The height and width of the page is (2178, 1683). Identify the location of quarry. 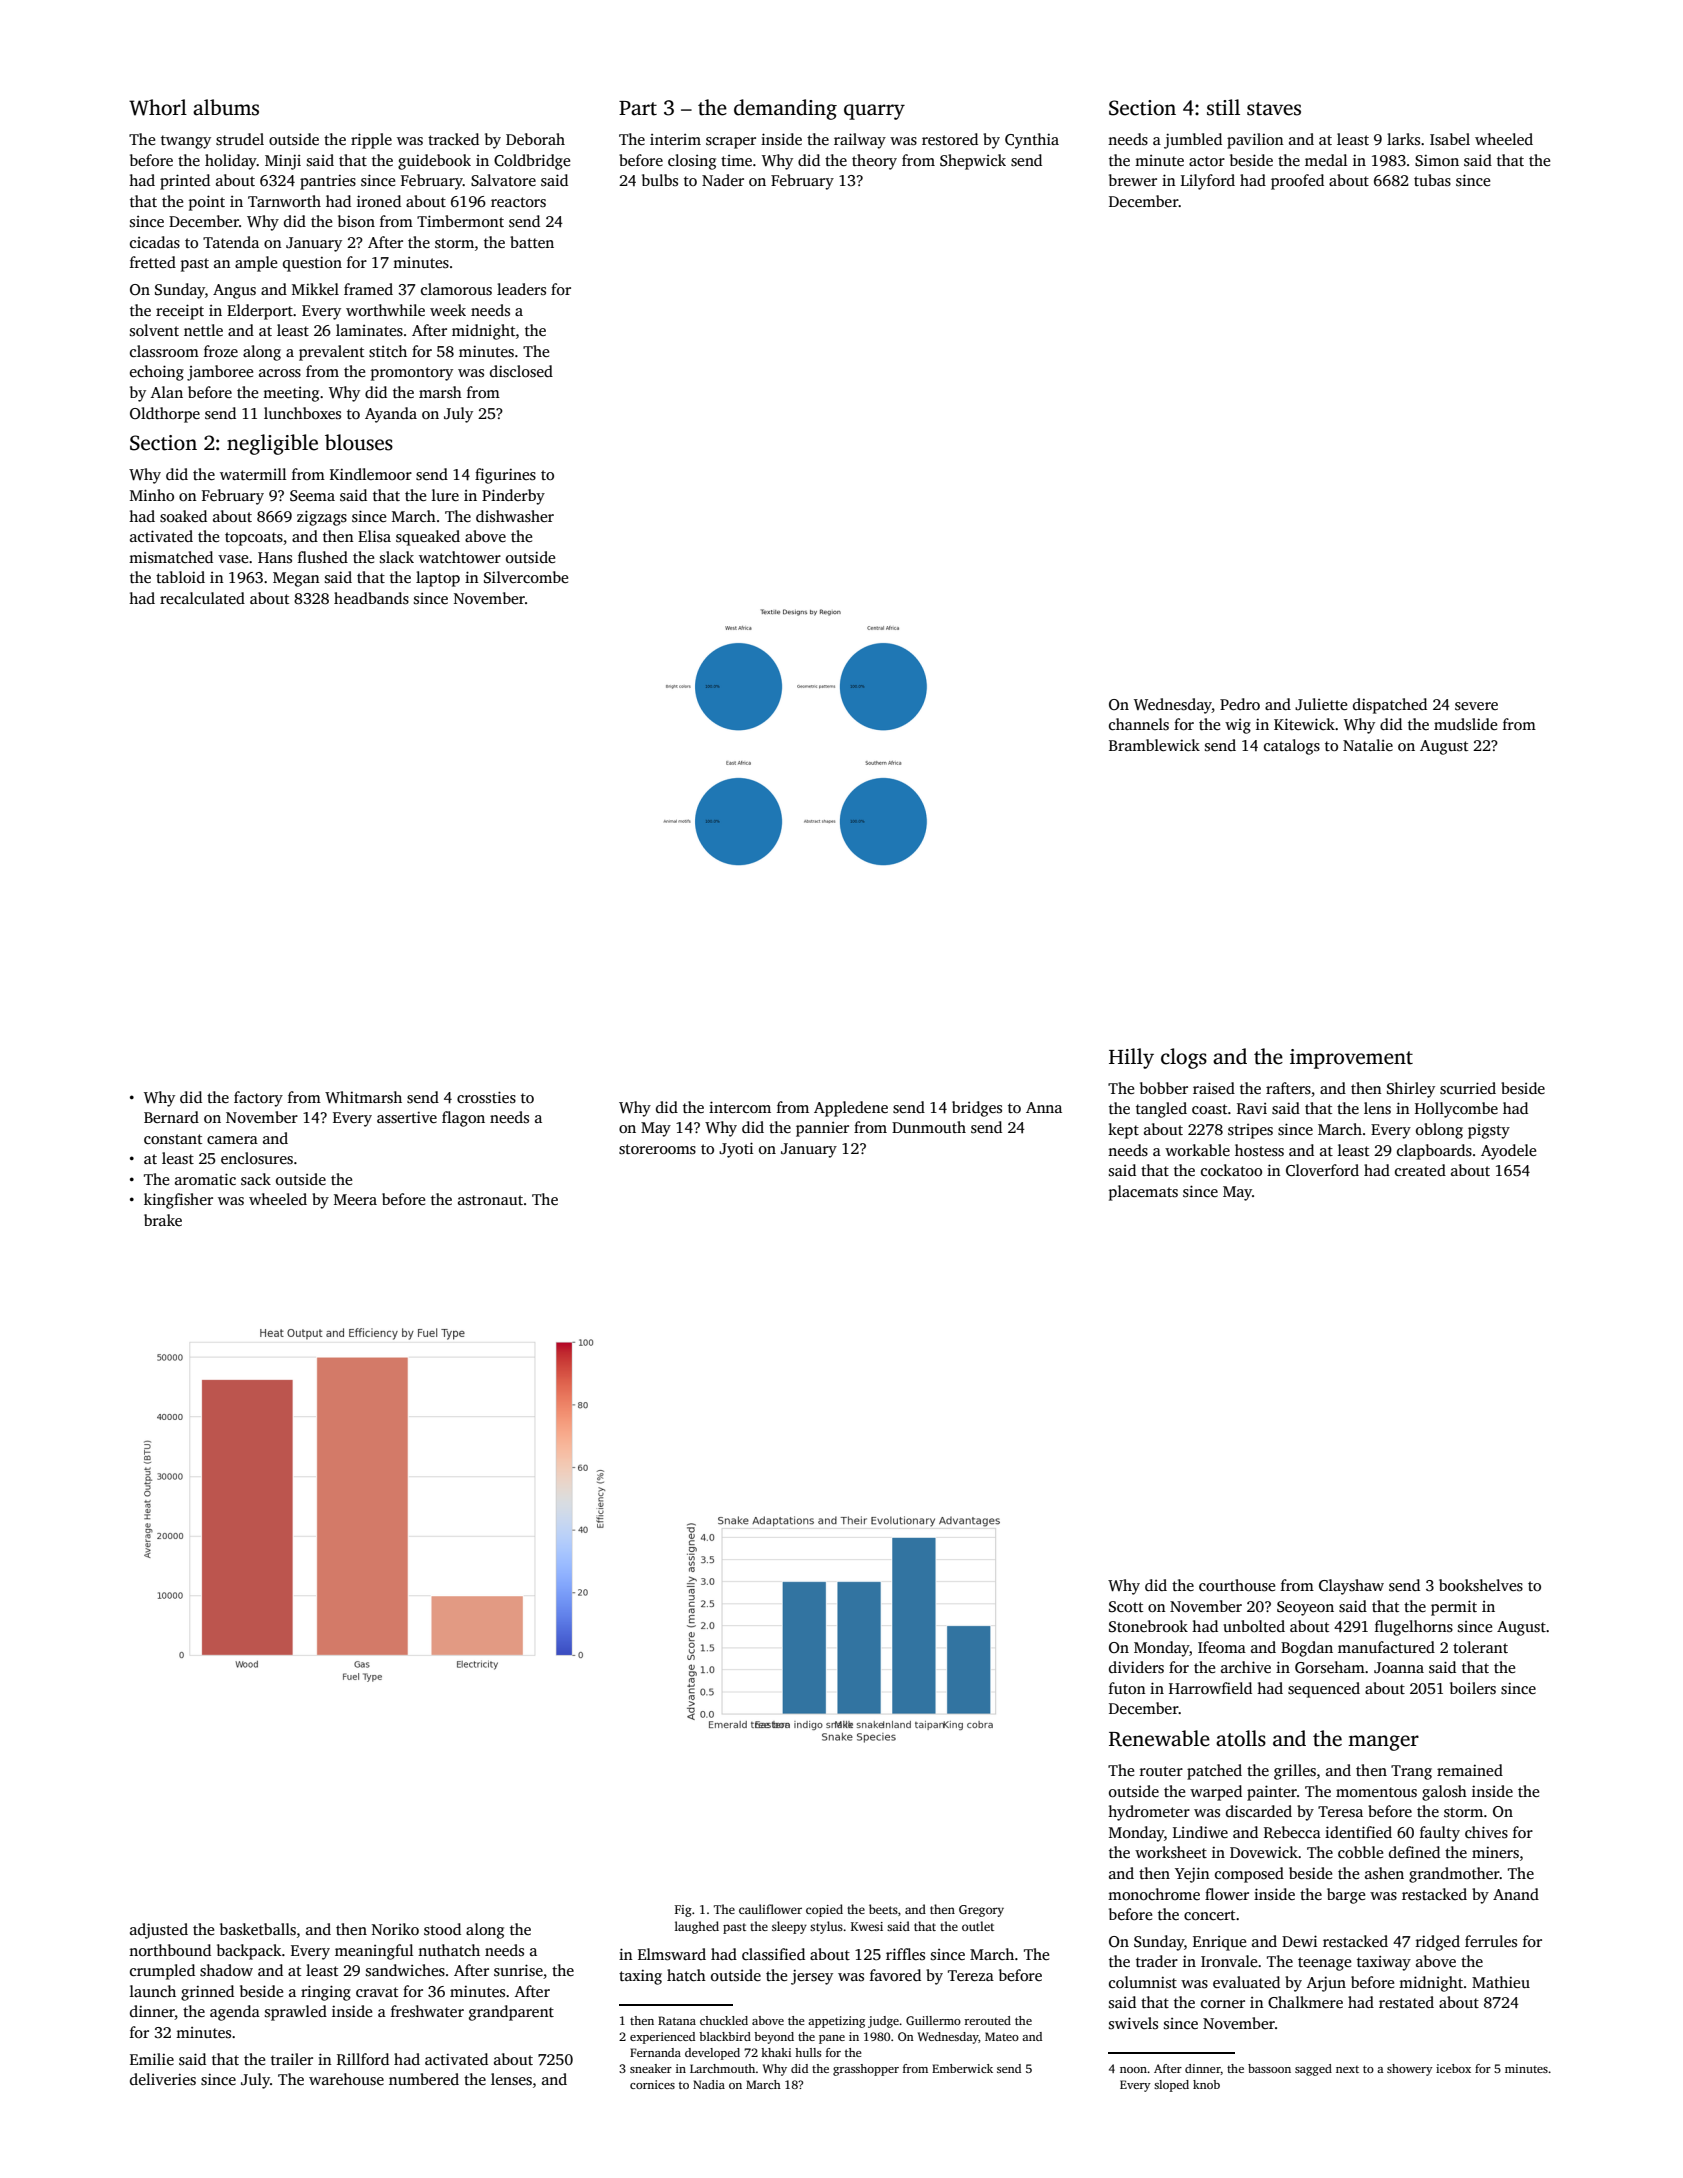
(874, 112).
